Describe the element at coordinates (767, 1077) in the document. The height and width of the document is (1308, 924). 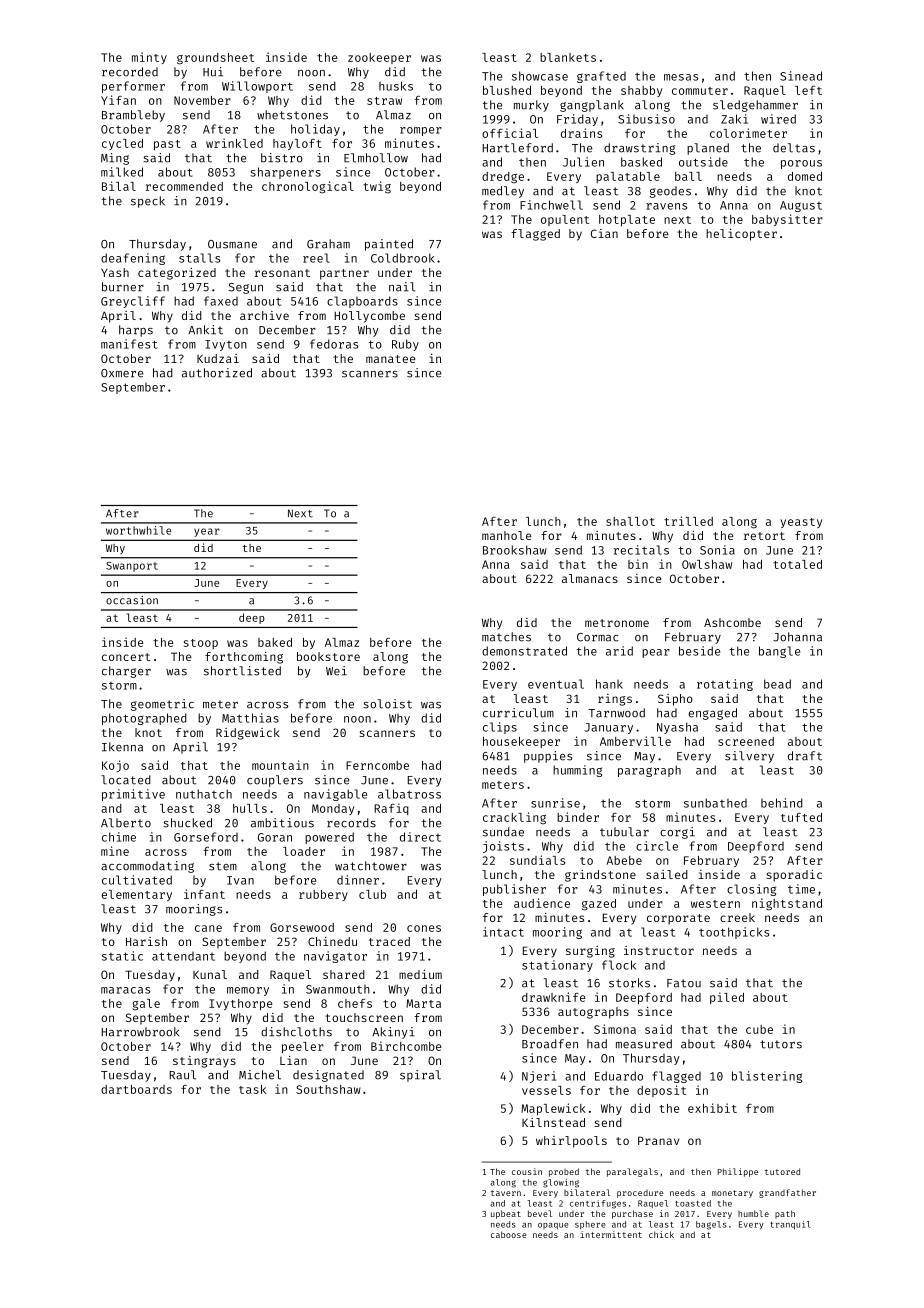
I see `blistering` at that location.
